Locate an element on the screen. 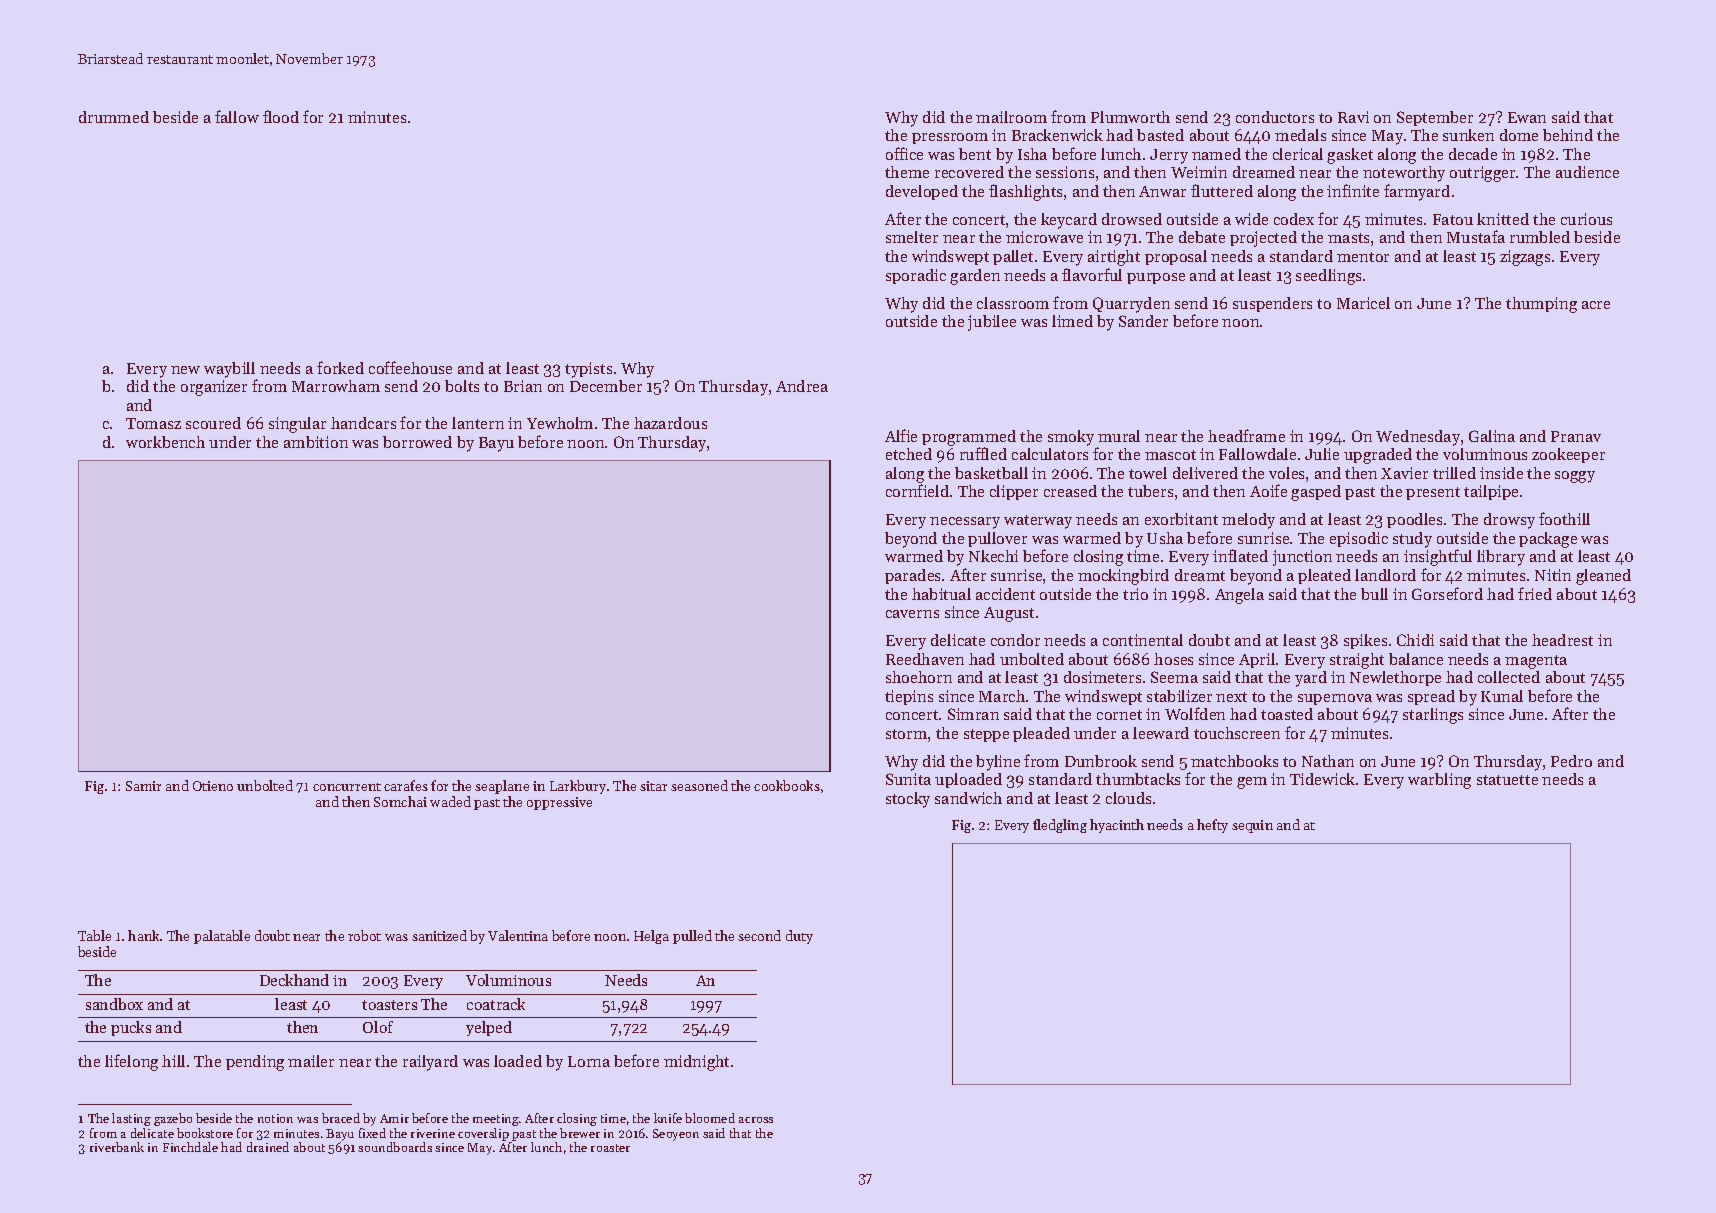  concurrent is located at coordinates (347, 787).
